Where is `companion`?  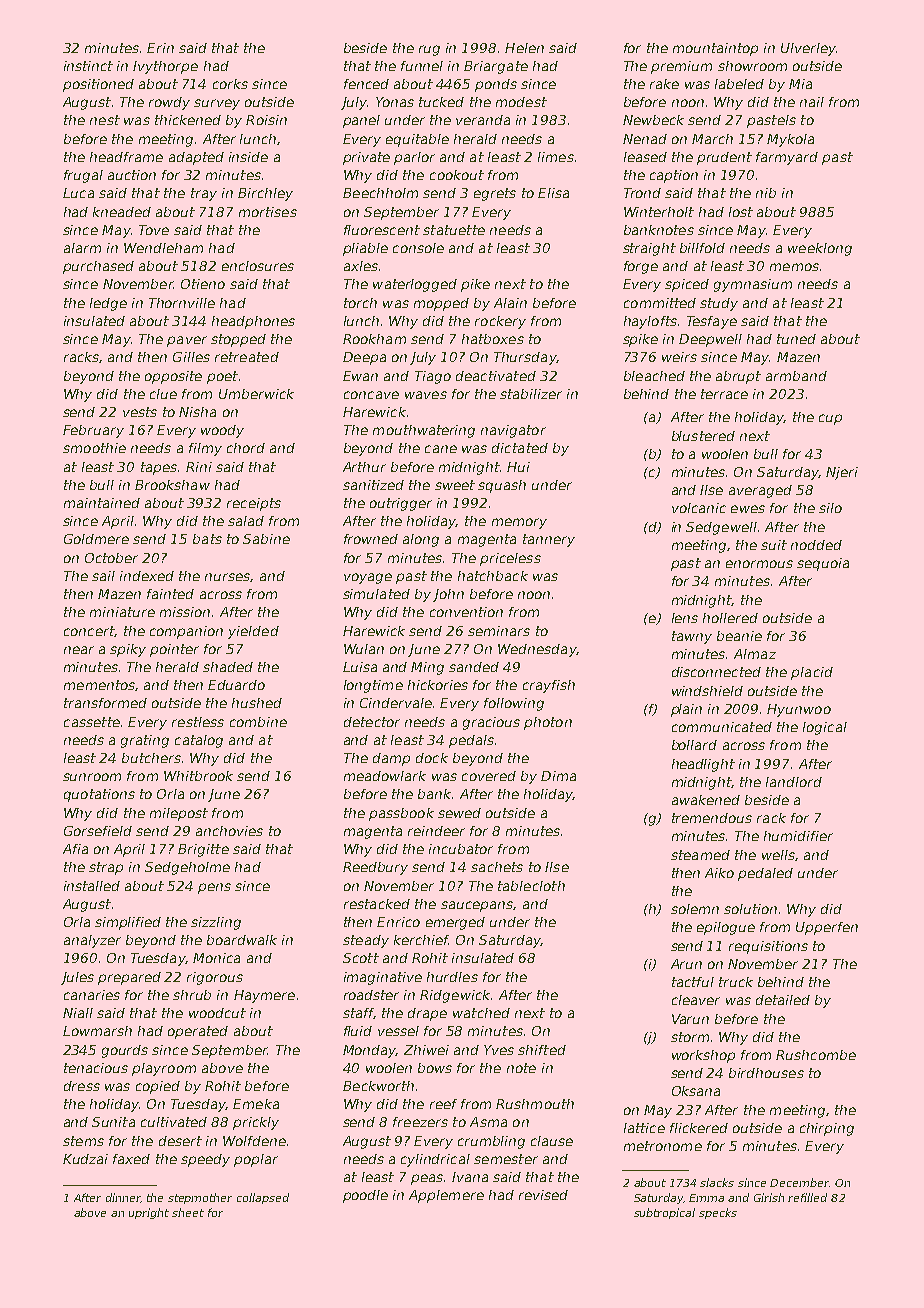 companion is located at coordinates (186, 632).
